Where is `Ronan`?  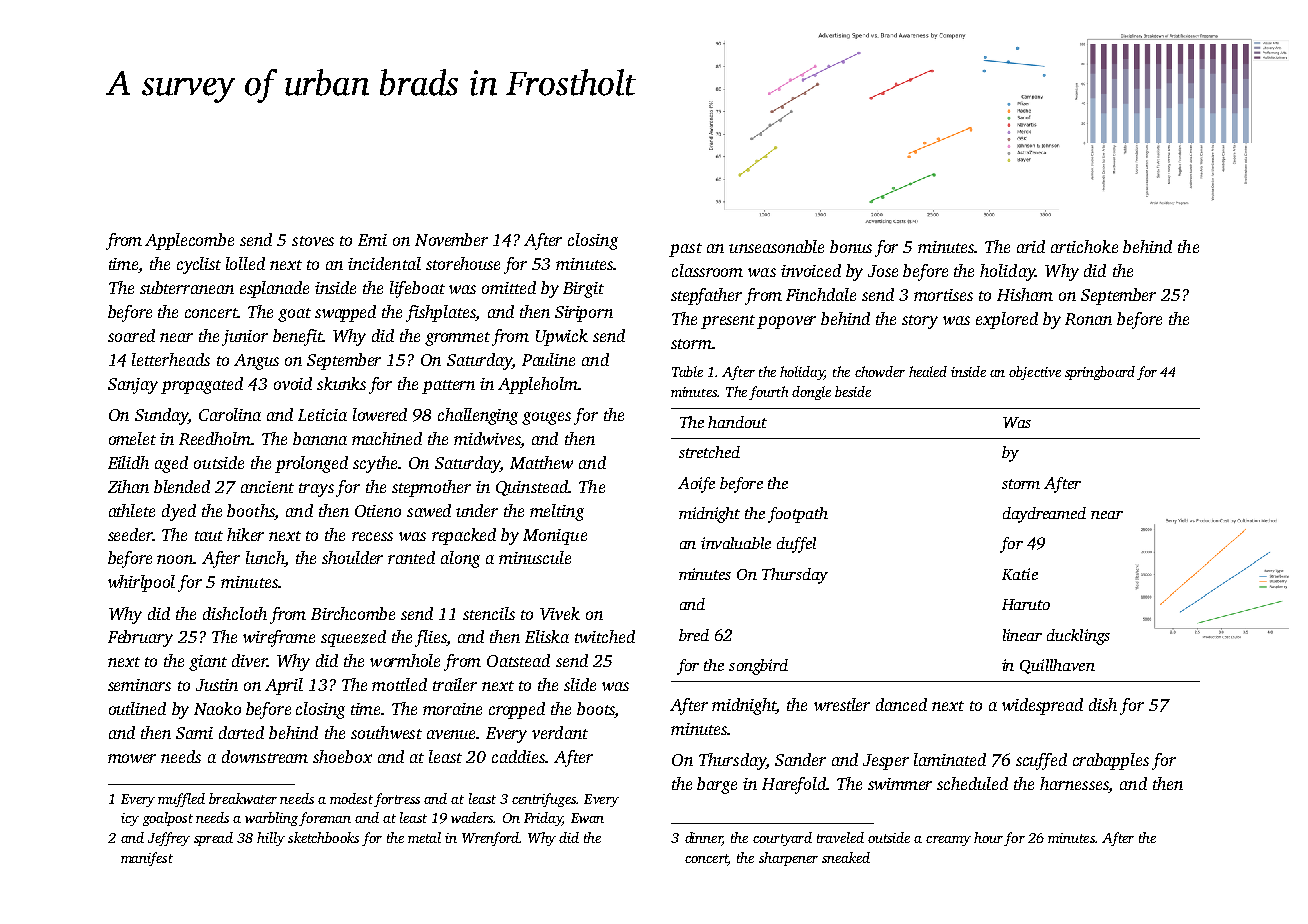
Ronan is located at coordinates (1088, 319).
